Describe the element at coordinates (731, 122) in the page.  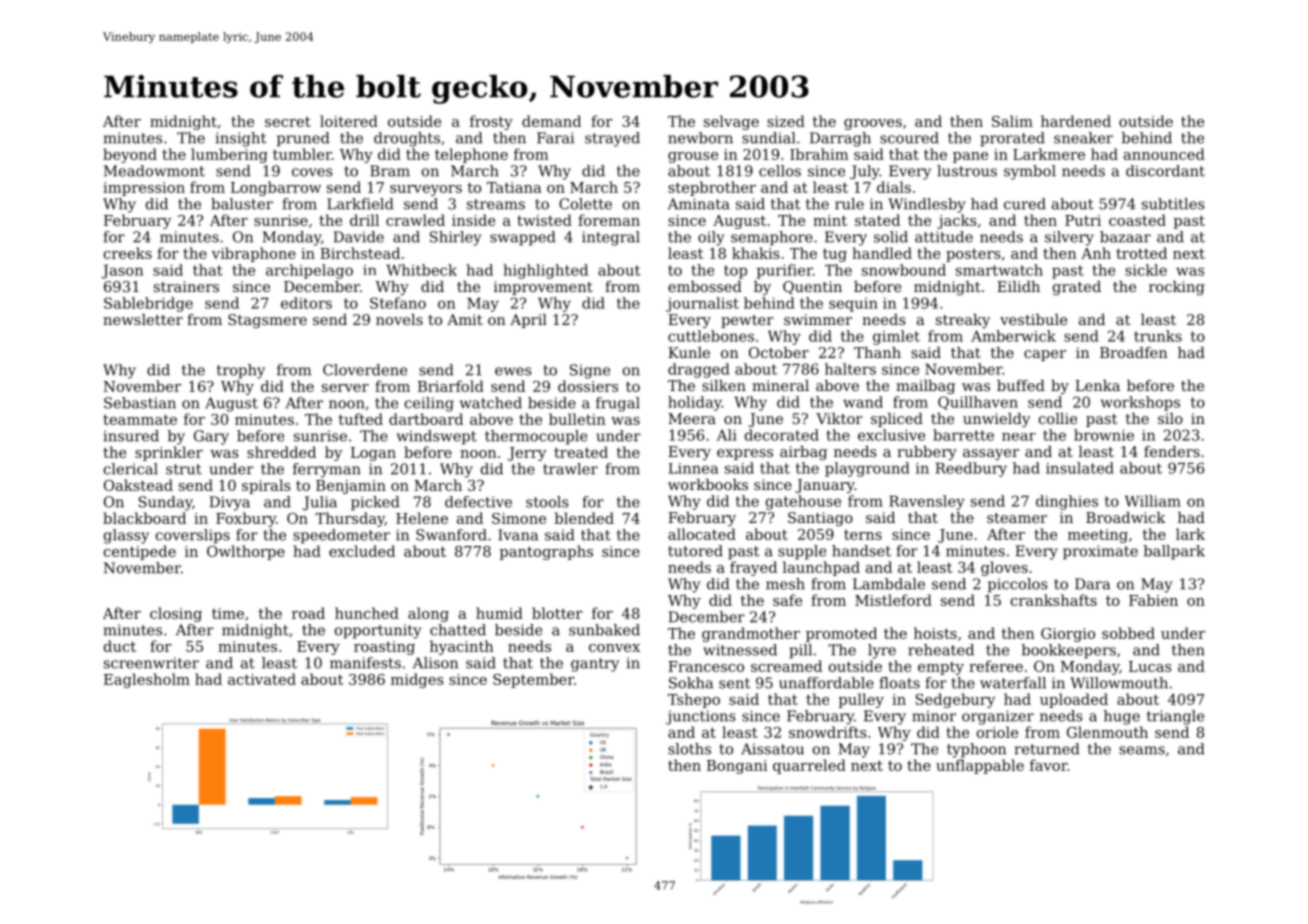
I see `selvage` at that location.
